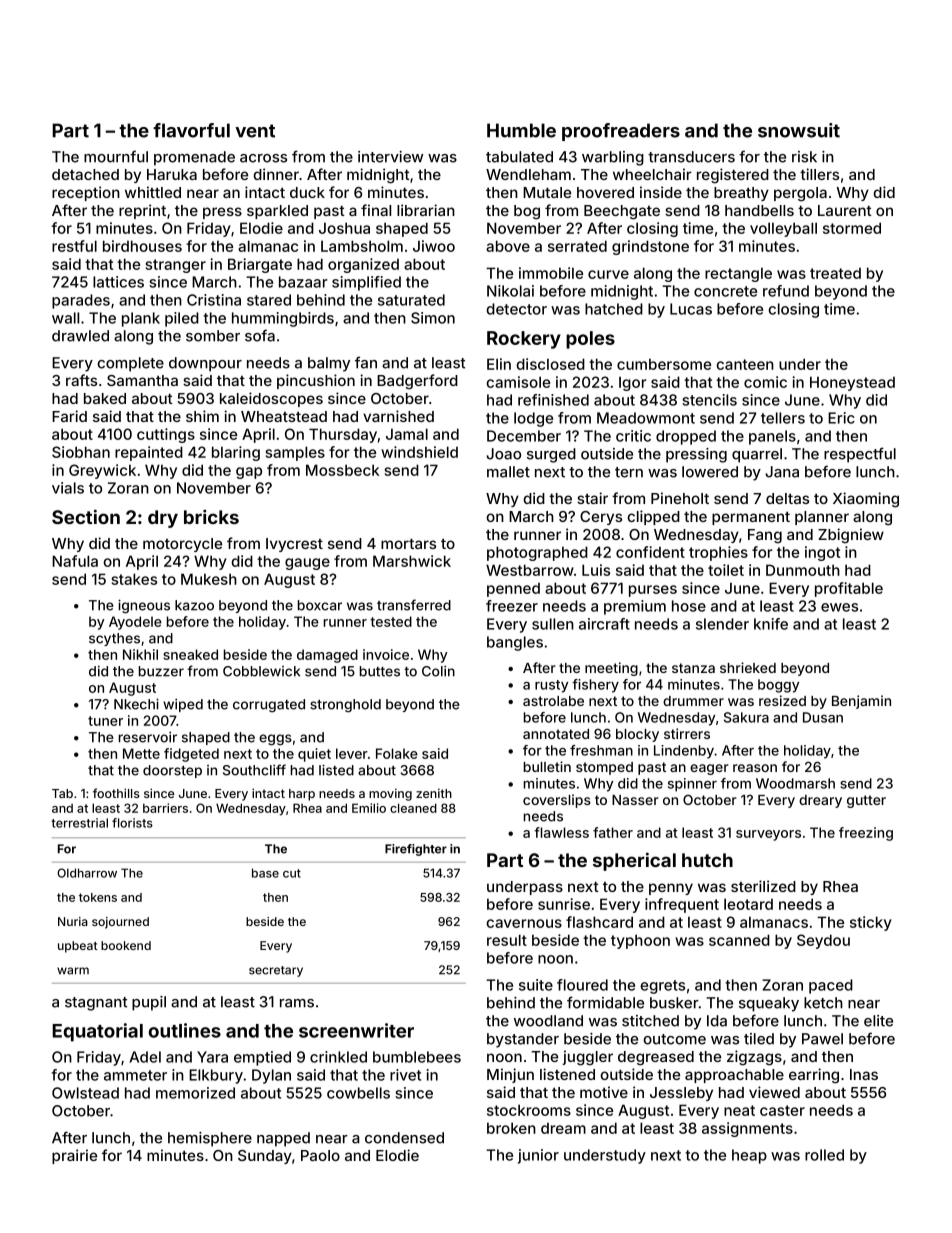  Describe the element at coordinates (824, 1155) in the image. I see `rolled` at that location.
